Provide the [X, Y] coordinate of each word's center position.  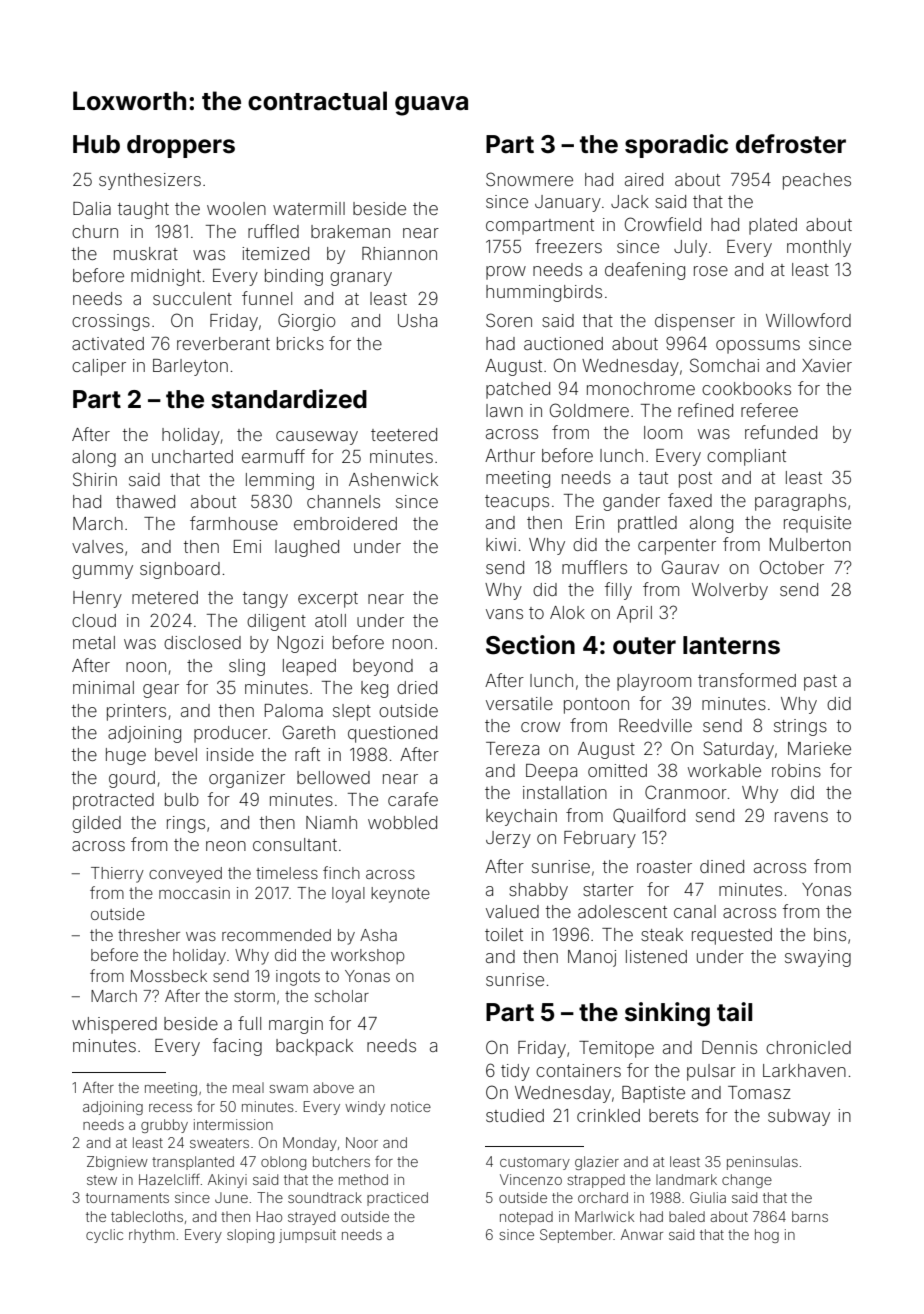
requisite [817, 524]
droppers [181, 146]
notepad [526, 1218]
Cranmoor [686, 792]
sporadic [676, 146]
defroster [791, 144]
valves [97, 546]
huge [126, 756]
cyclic [104, 1236]
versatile [519, 703]
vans [504, 614]
